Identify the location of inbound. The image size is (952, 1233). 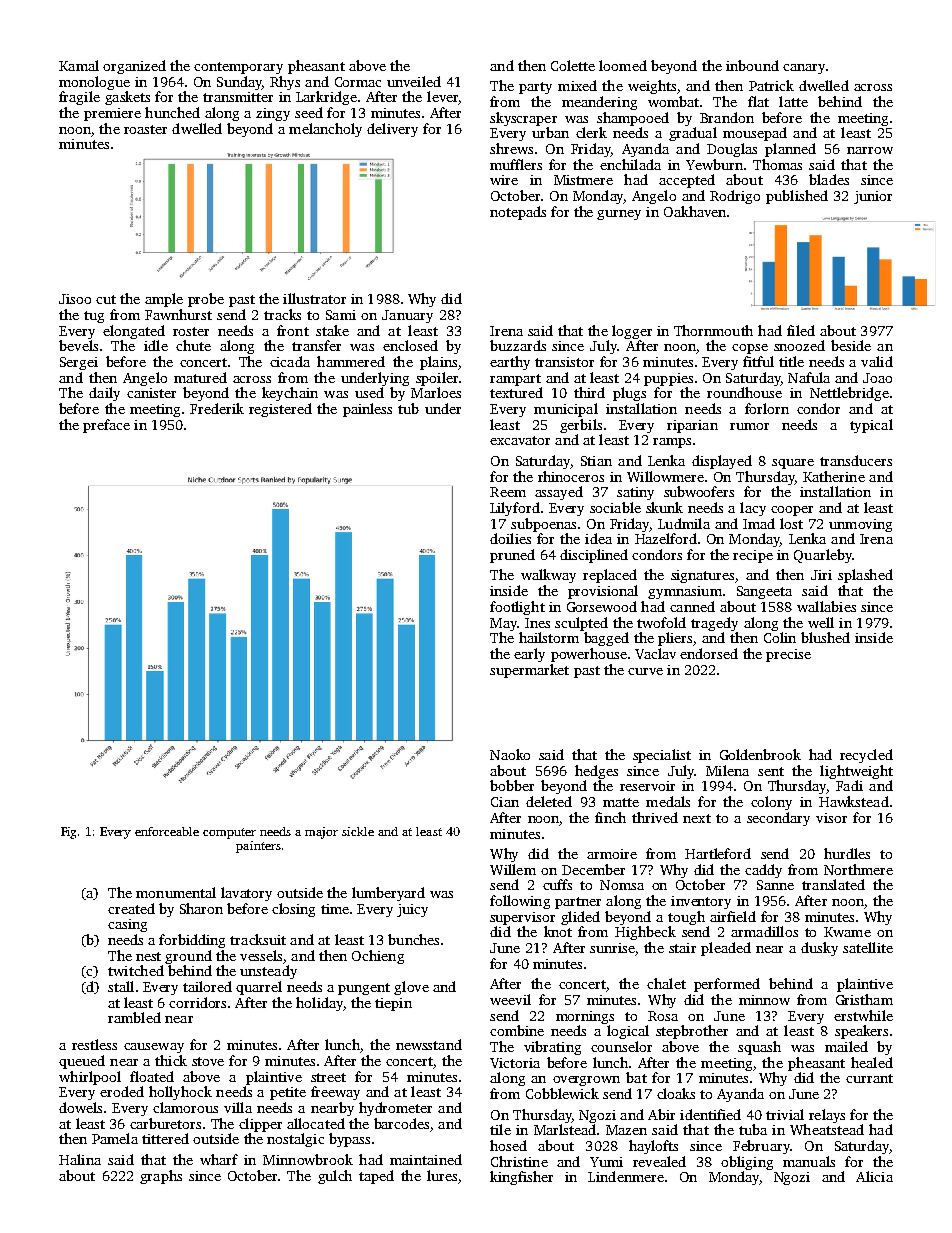
(752, 65).
